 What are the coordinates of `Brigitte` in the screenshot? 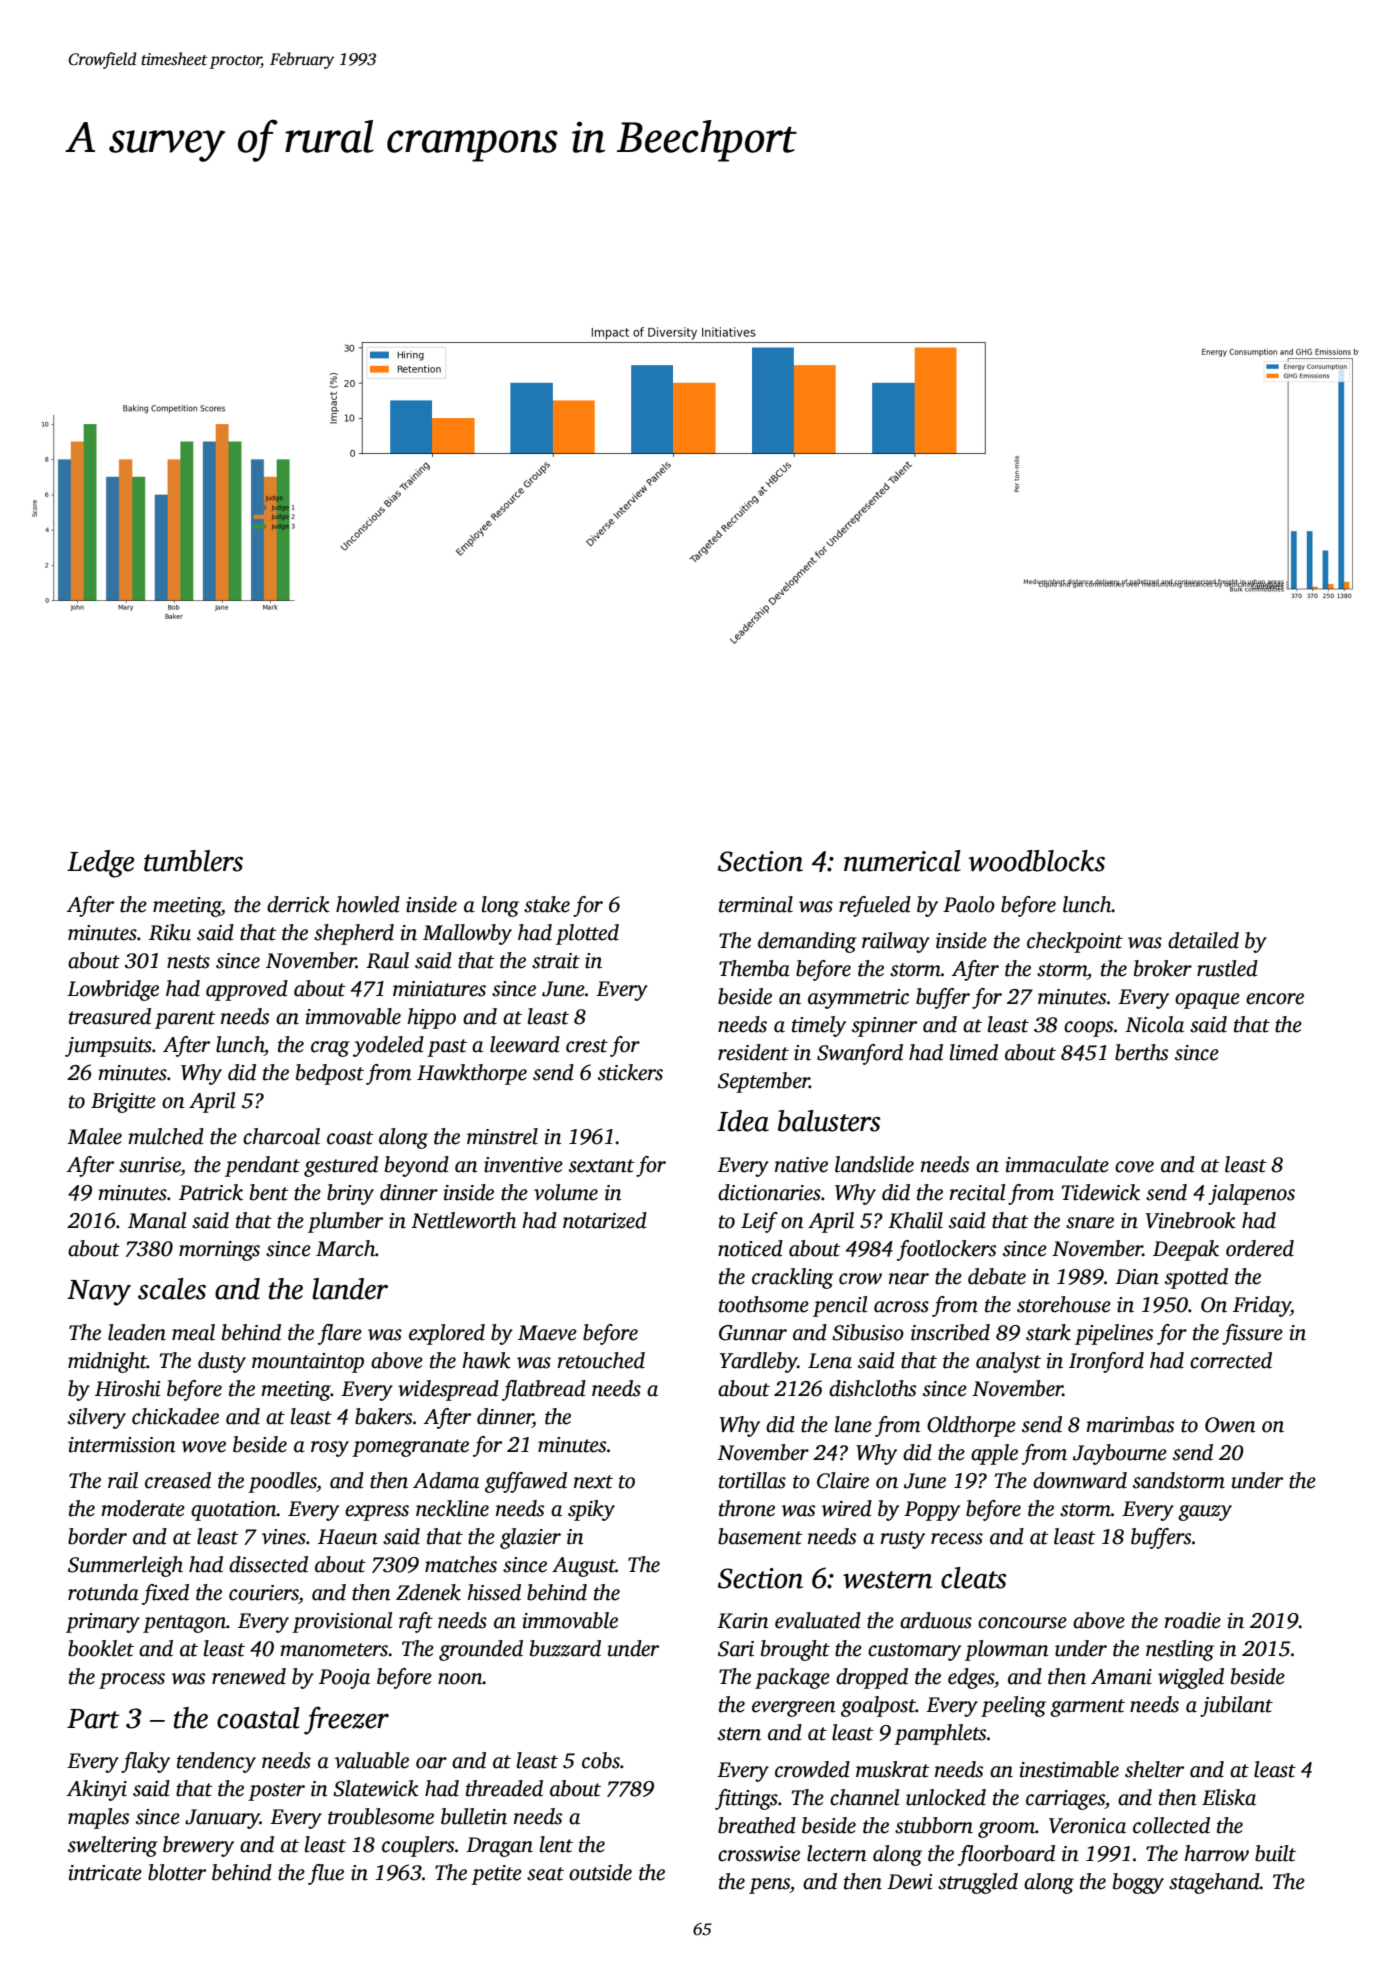 It's located at (123, 1103).
